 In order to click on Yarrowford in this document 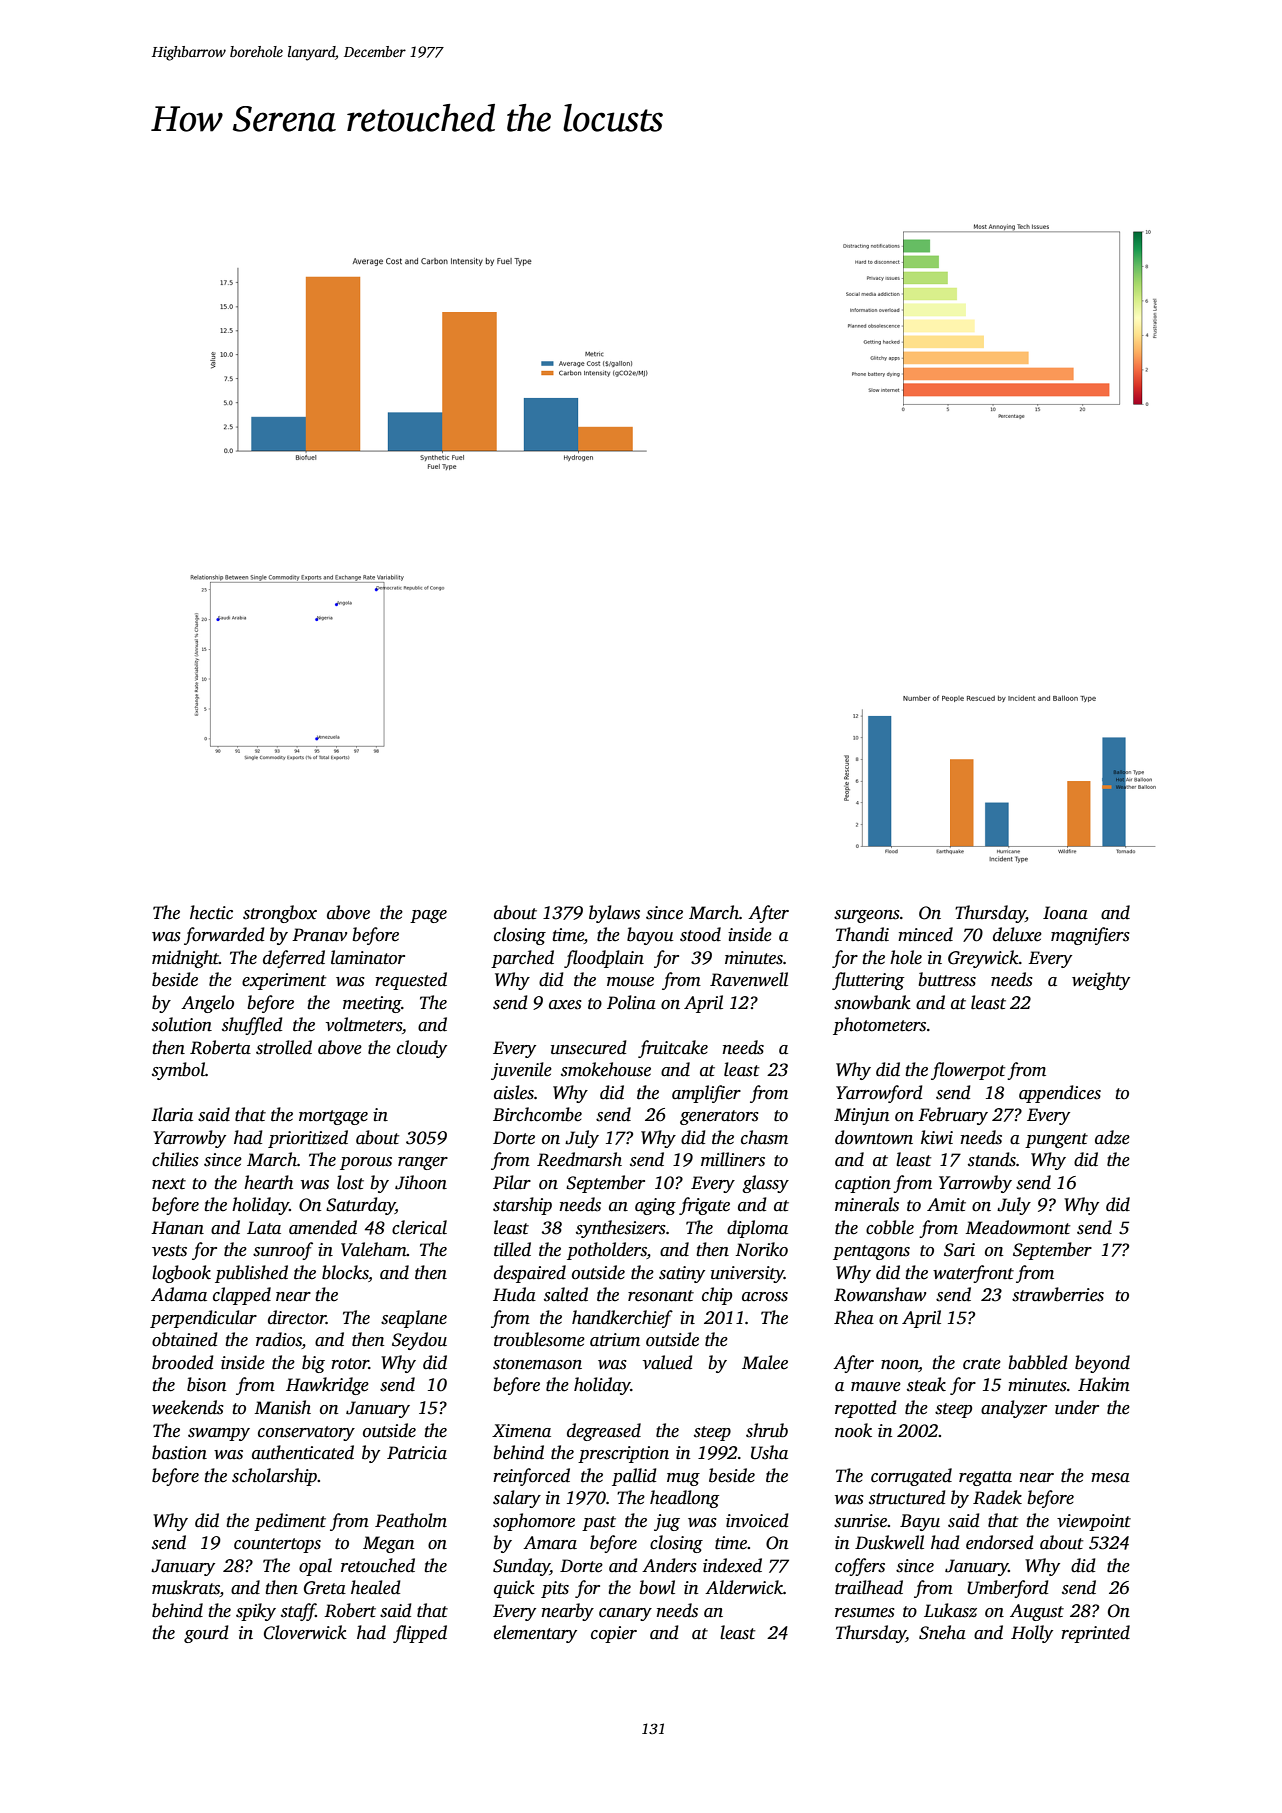, I will do `click(879, 1094)`.
